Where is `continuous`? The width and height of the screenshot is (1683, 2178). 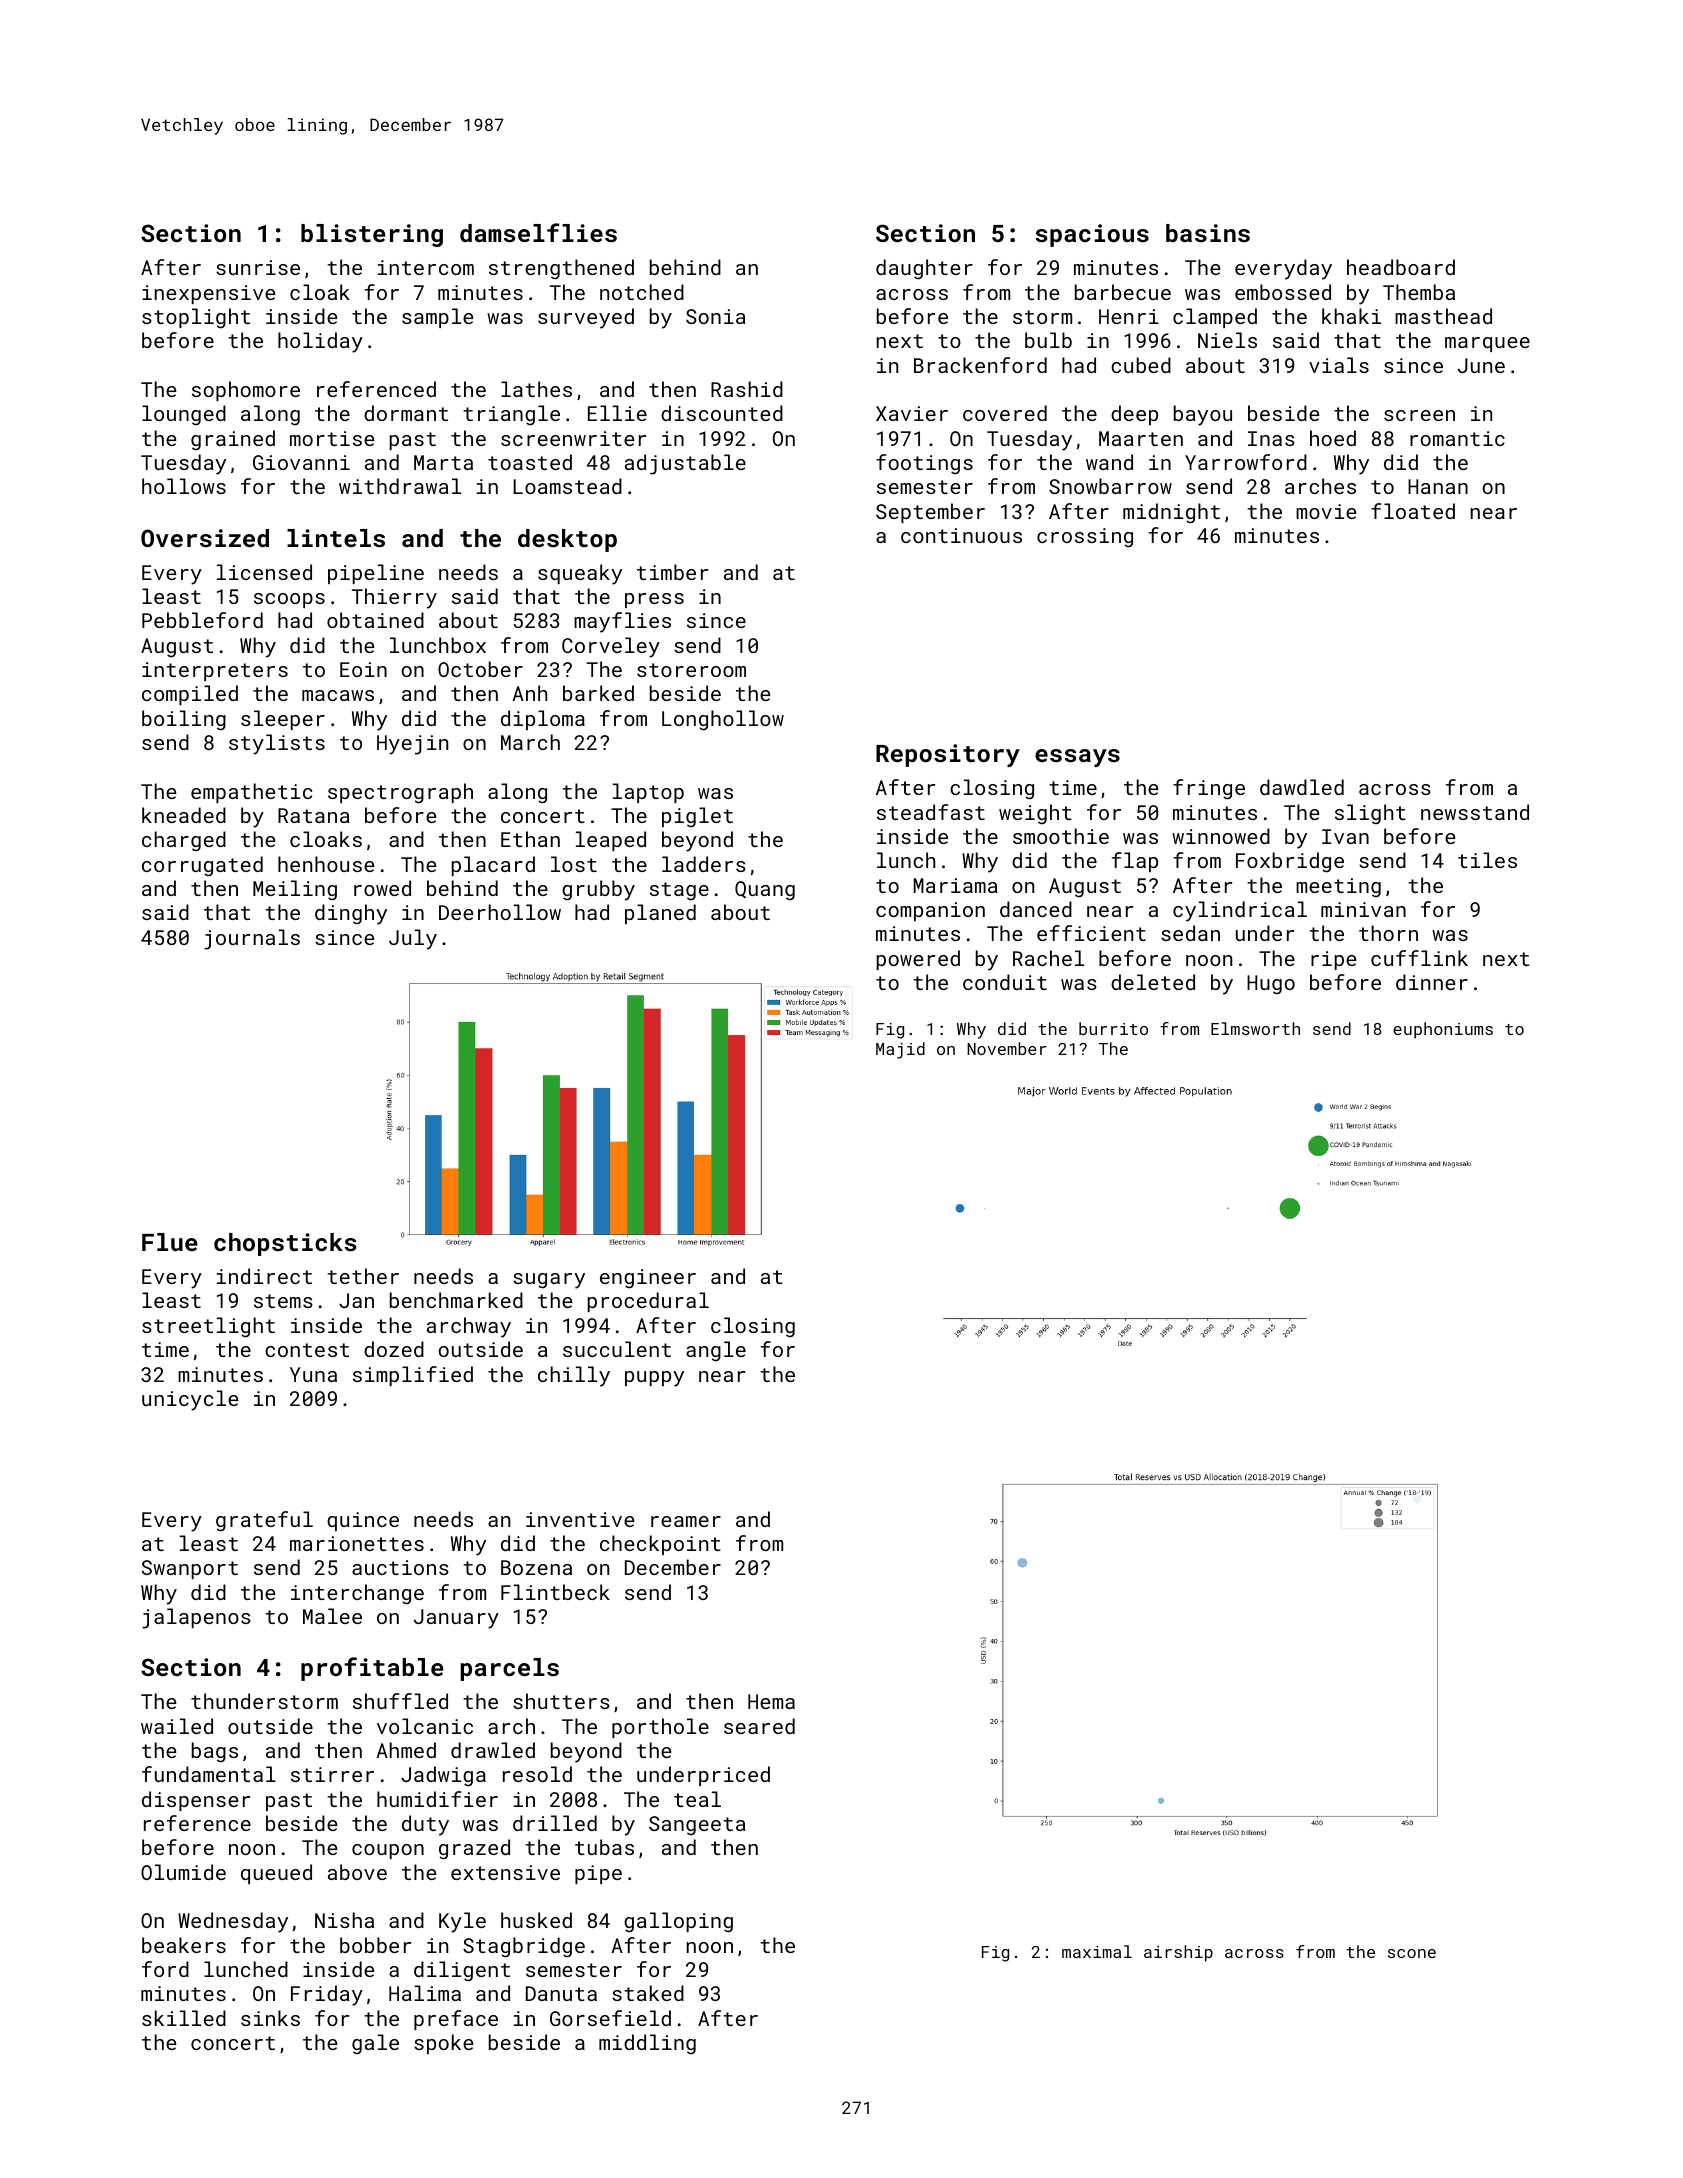 continuous is located at coordinates (961, 535).
